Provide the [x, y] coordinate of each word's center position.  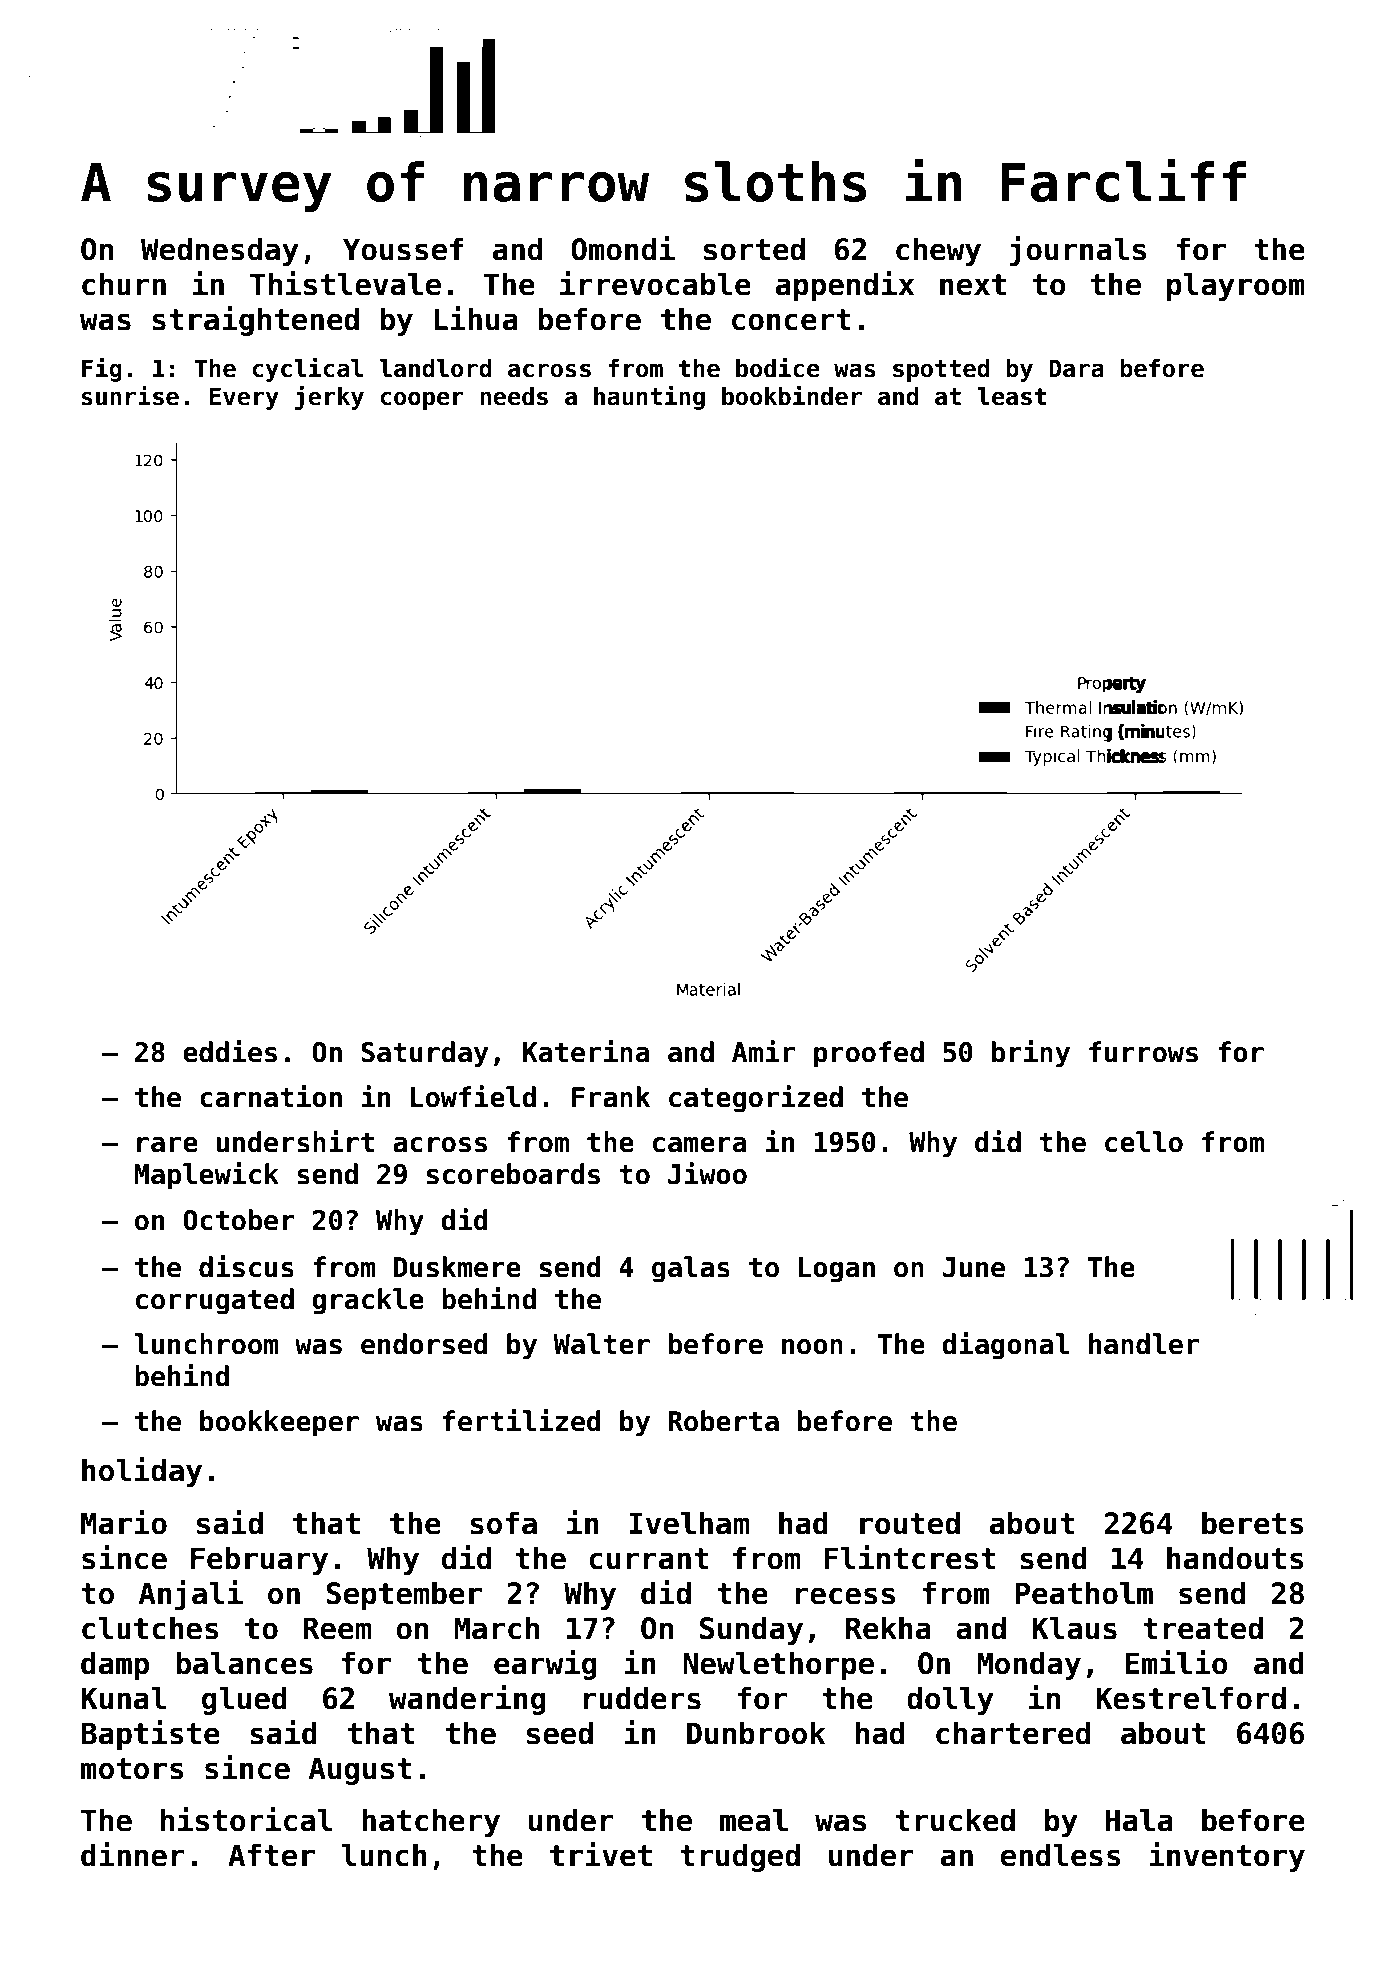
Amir [763, 1051]
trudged [740, 1857]
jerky [329, 397]
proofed [869, 1054]
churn [124, 284]
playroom [1236, 286]
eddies [230, 1051]
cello [1144, 1142]
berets [1253, 1523]
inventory [1227, 1857]
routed [910, 1523]
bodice [778, 367]
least [1011, 396]
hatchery [431, 1822]
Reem [337, 1628]
